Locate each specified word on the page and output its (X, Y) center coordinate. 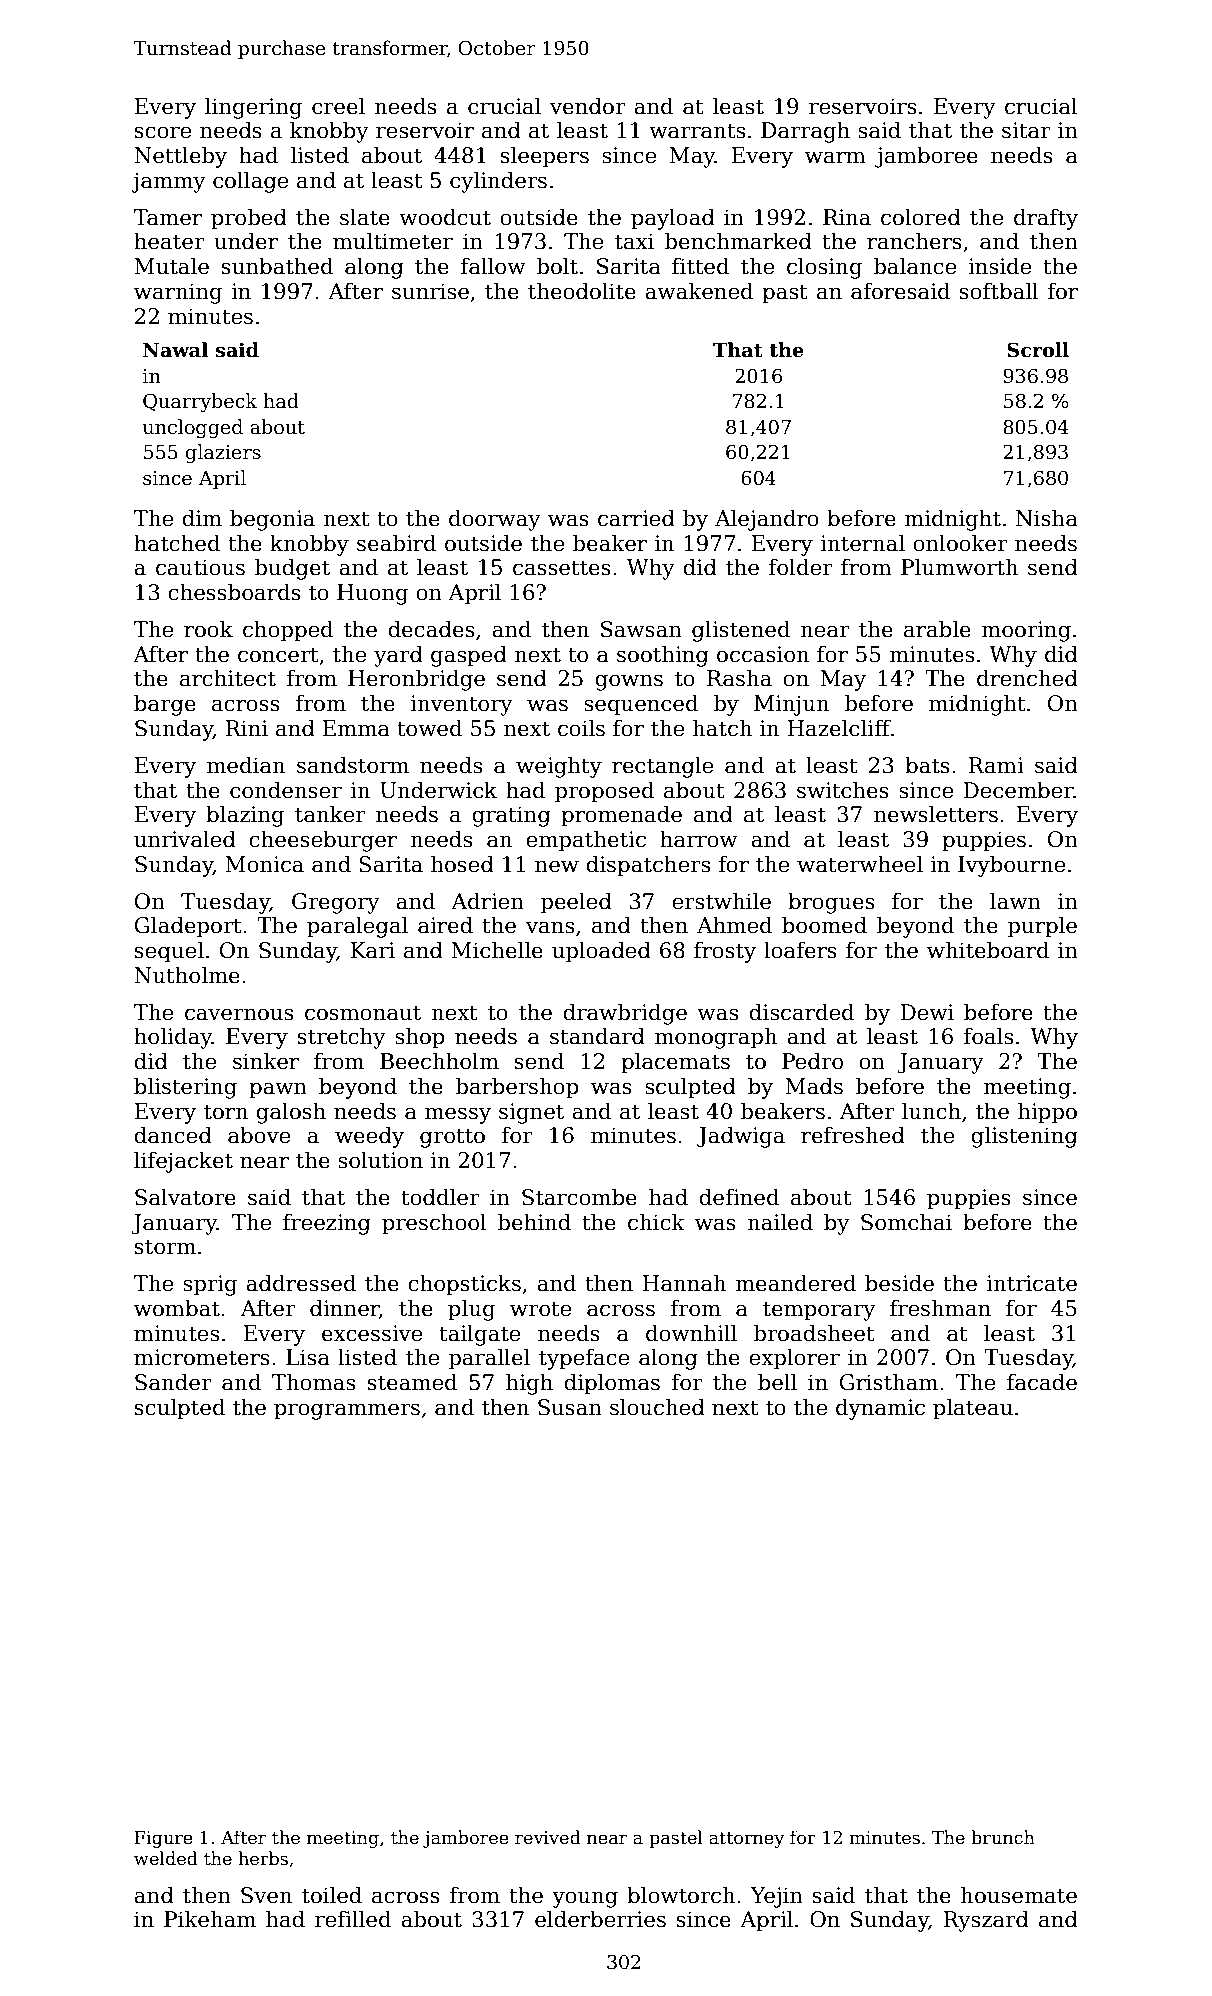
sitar (1026, 130)
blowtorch (681, 1895)
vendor (588, 106)
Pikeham (210, 1919)
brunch (1003, 1837)
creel (338, 106)
